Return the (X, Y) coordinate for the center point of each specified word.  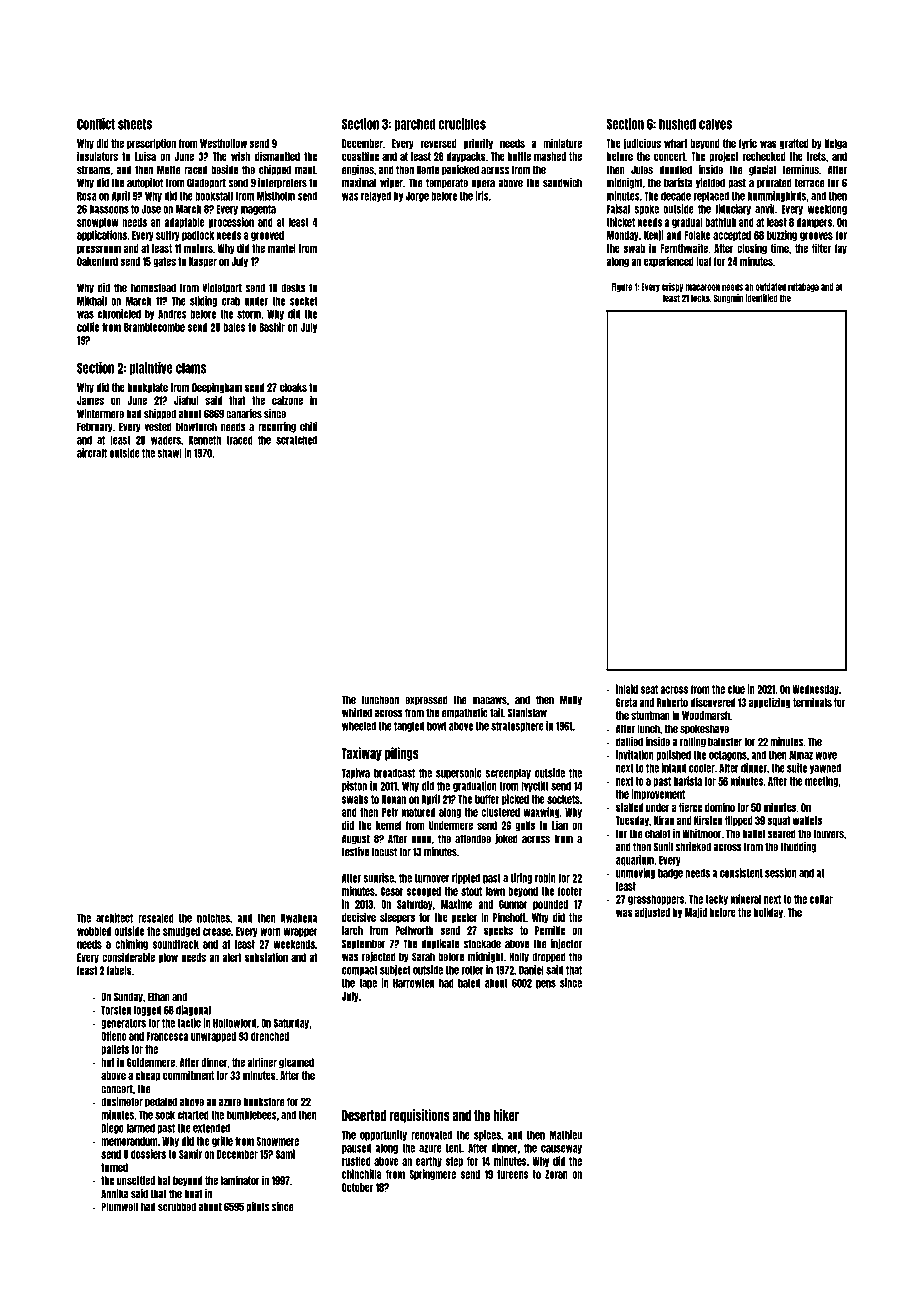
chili (308, 427)
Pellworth (414, 930)
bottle (519, 156)
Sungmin (728, 298)
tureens (513, 1174)
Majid (696, 912)
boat (193, 1194)
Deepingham (217, 388)
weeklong (827, 210)
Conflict (96, 124)
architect (114, 918)
